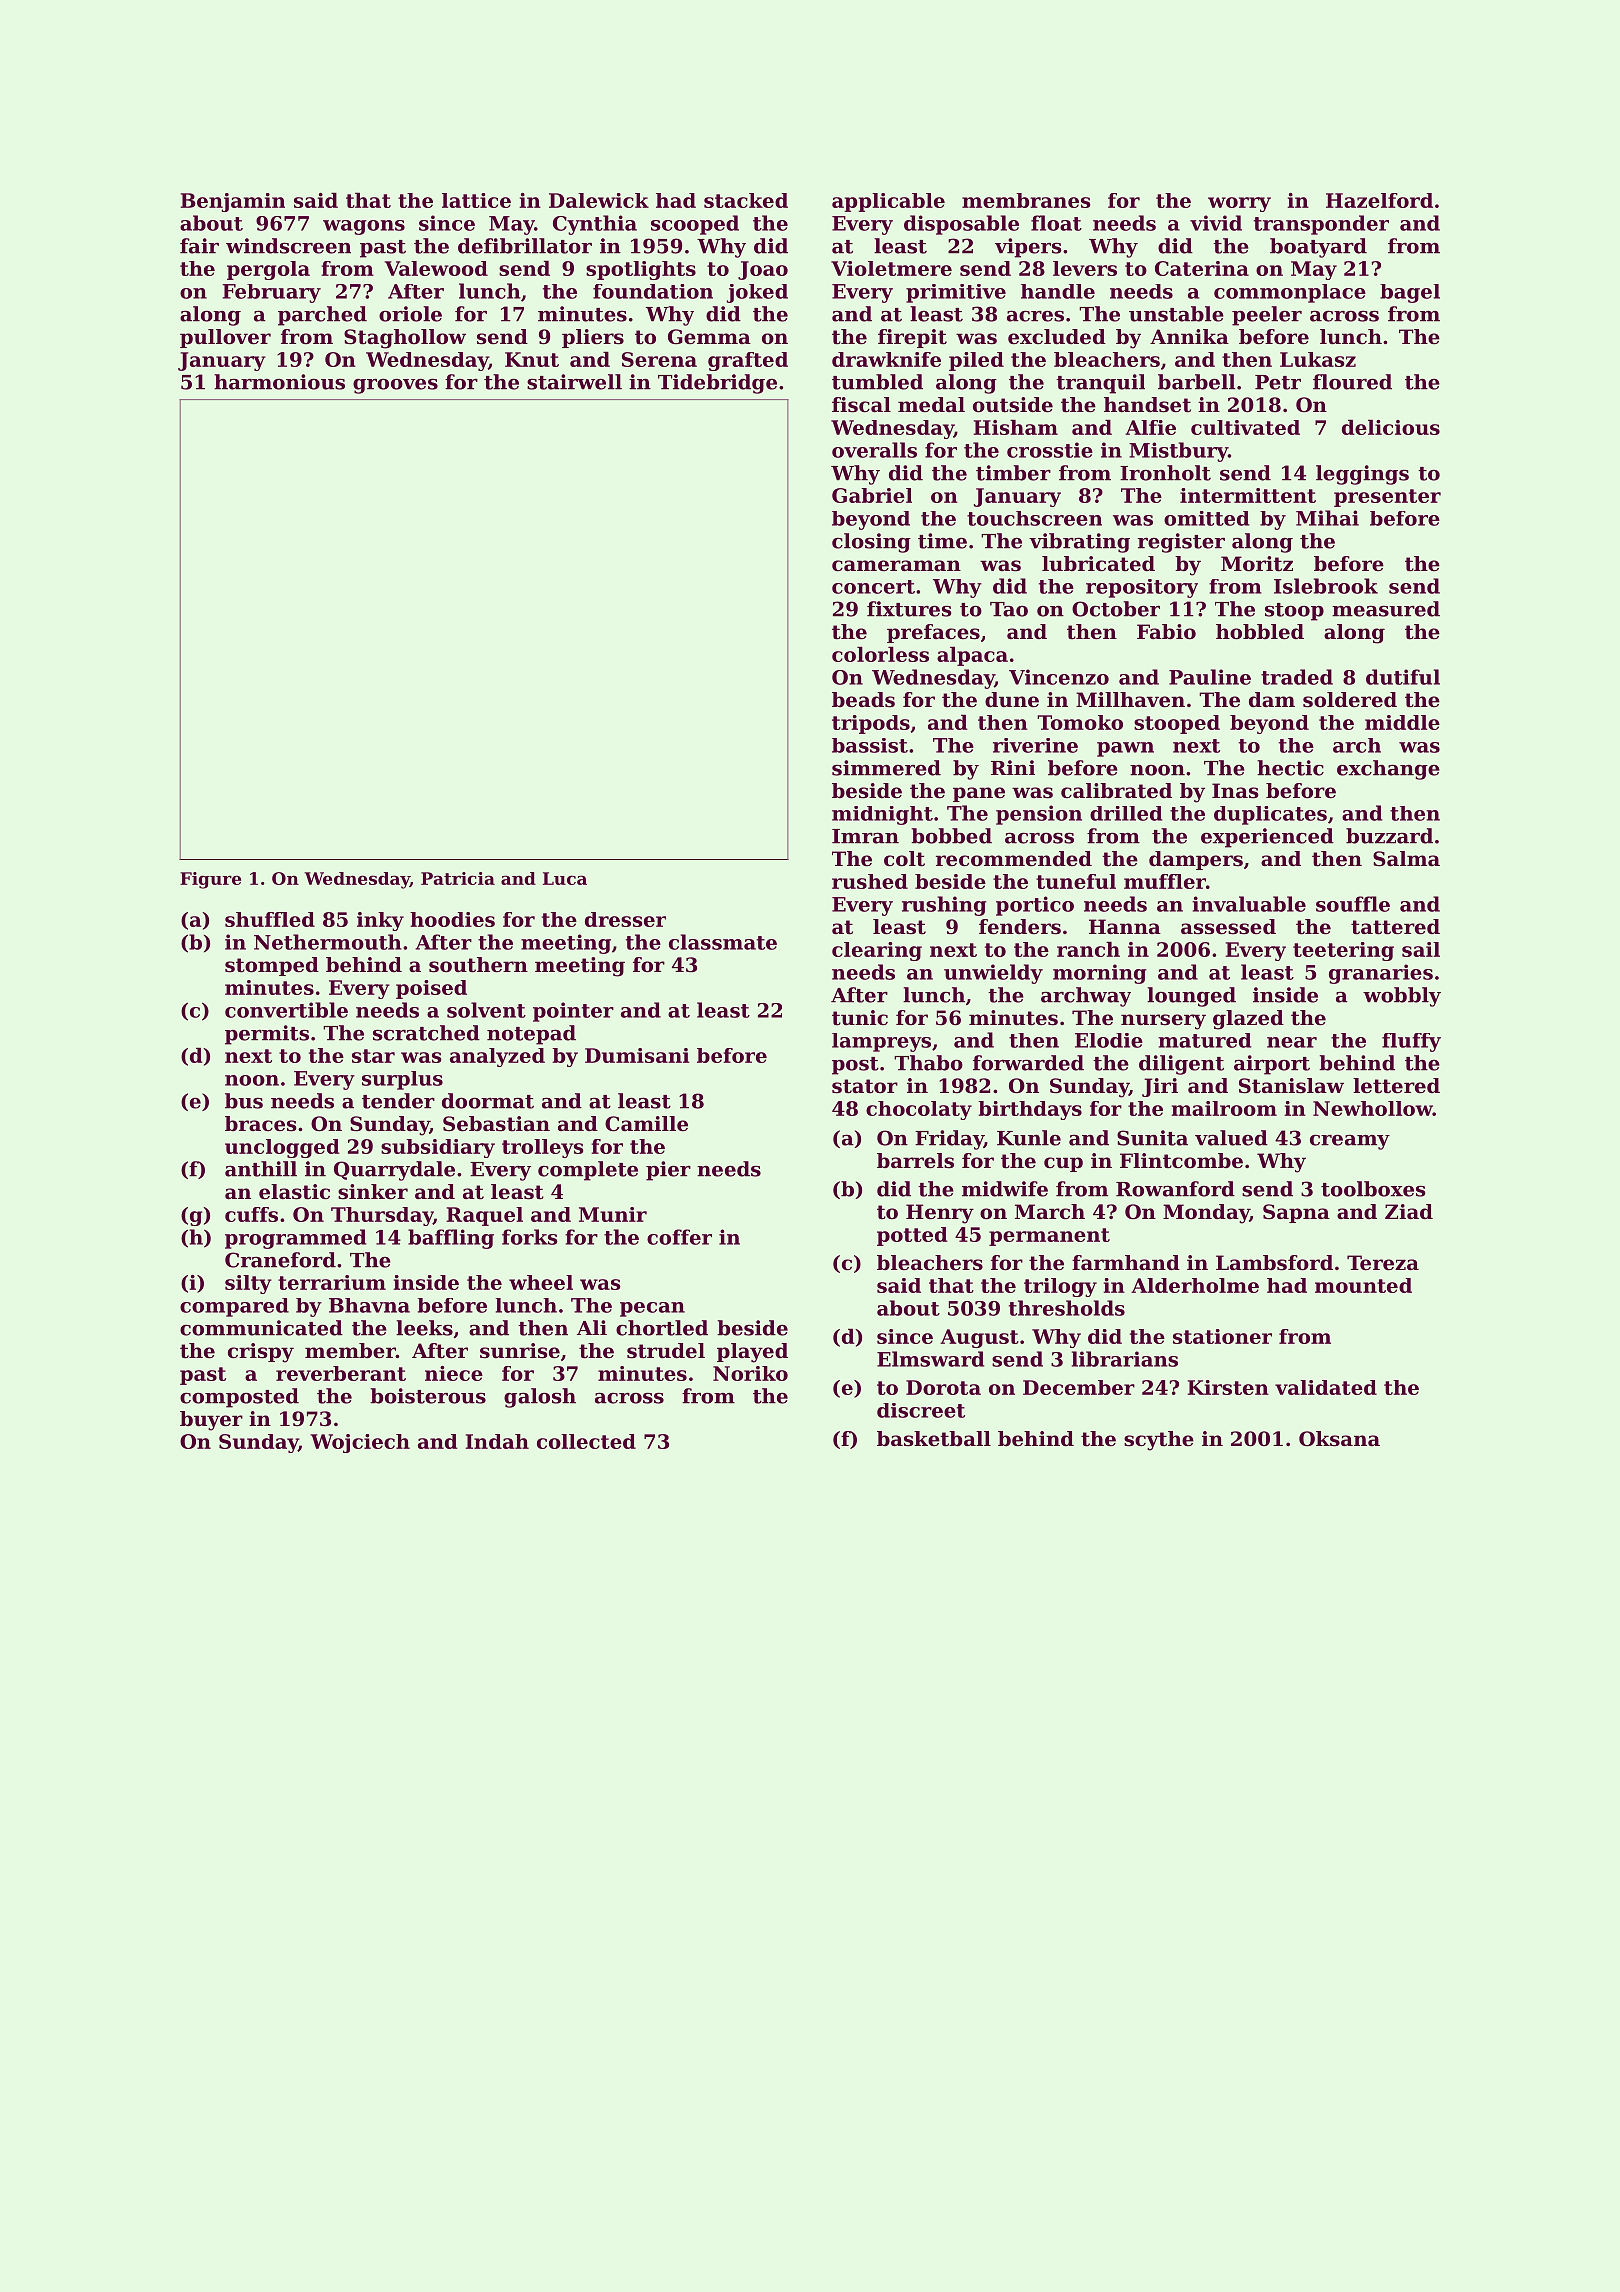  I want to click on Figure, so click(210, 880).
